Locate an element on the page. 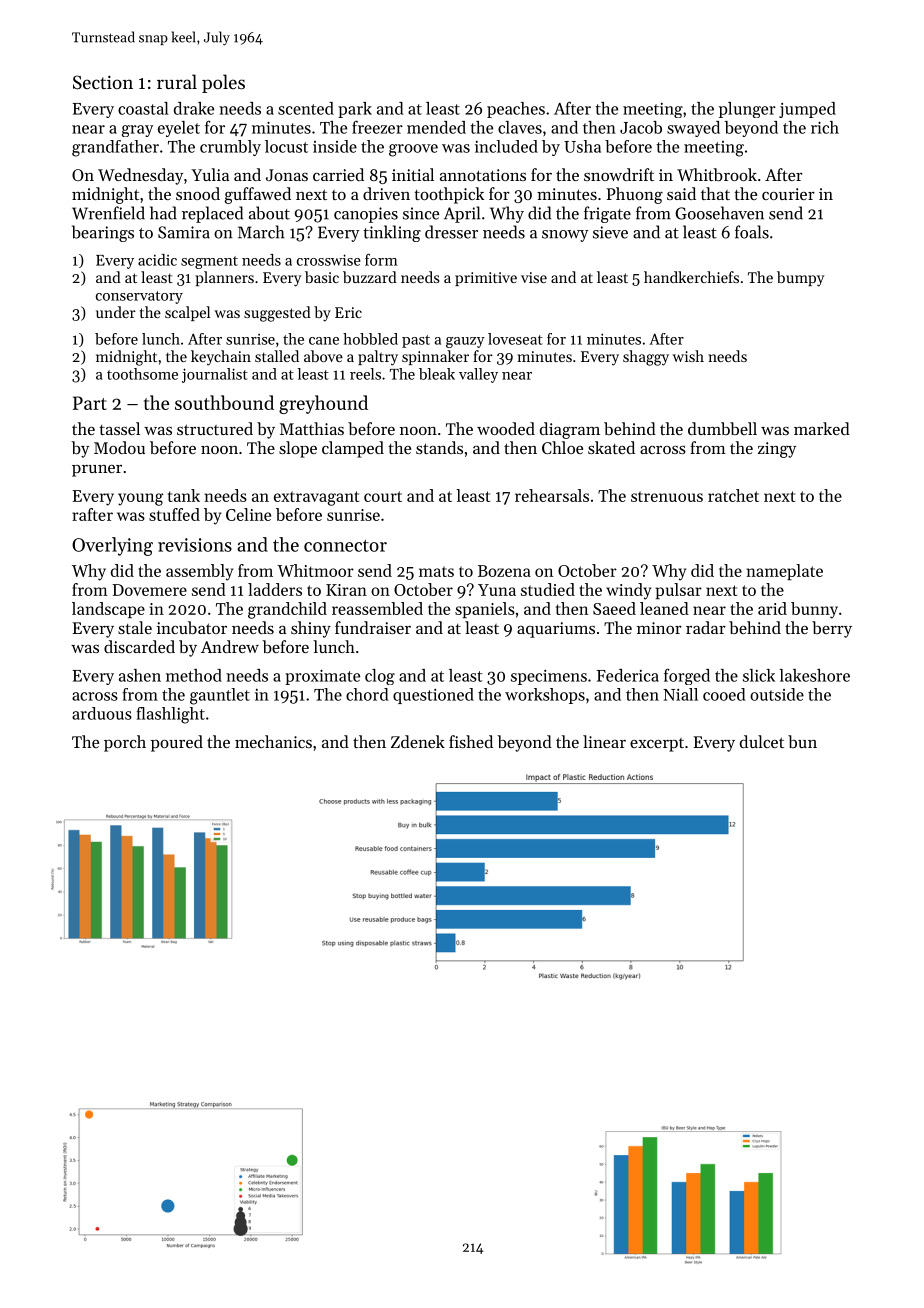 Image resolution: width=924 pixels, height=1308 pixels. Dovemere is located at coordinates (149, 590).
